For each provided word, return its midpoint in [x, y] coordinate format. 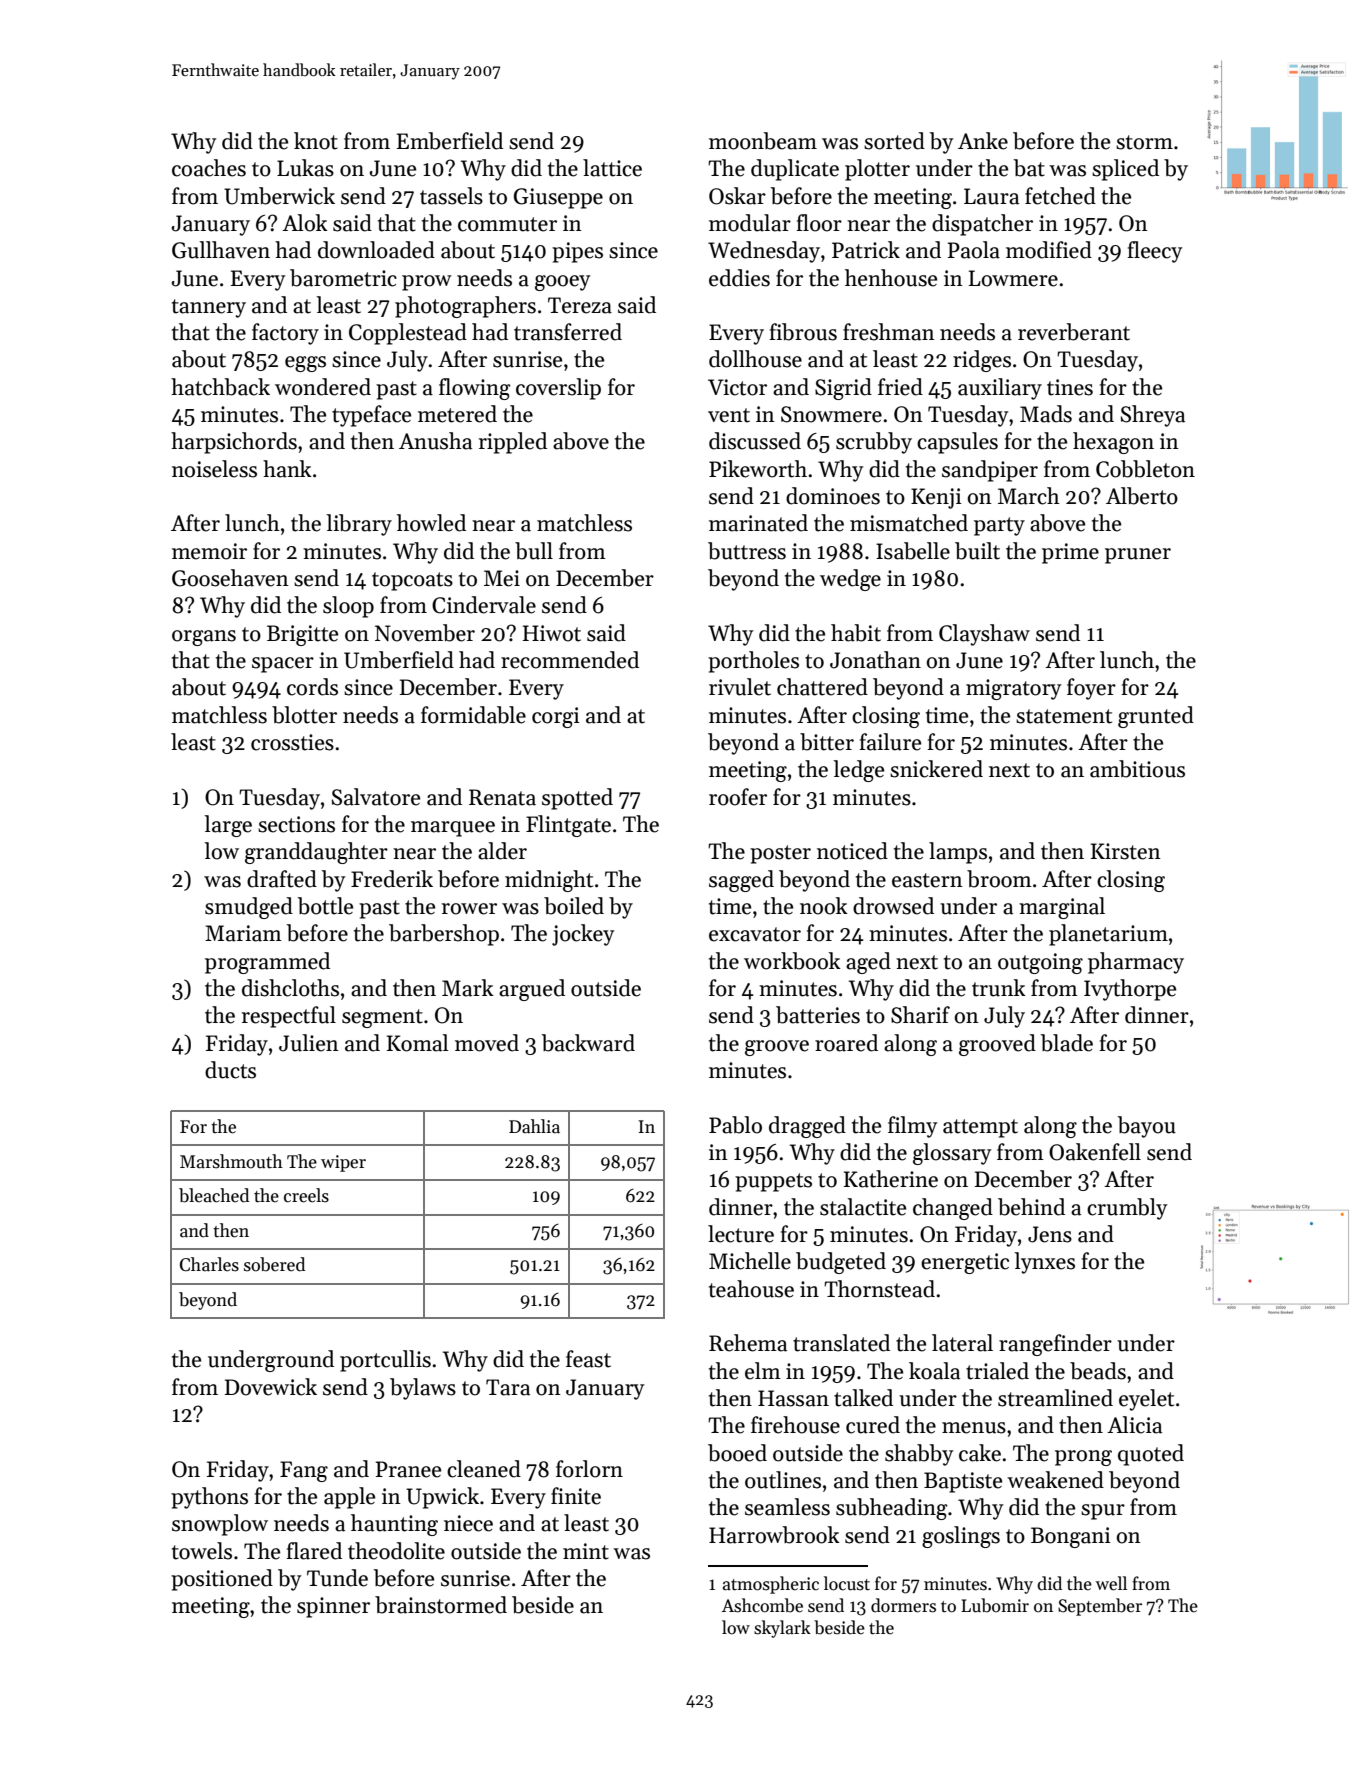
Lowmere [1013, 278]
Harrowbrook [774, 1535]
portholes [753, 662]
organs [204, 638]
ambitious [1137, 769]
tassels [451, 196]
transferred [568, 332]
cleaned [484, 1469]
